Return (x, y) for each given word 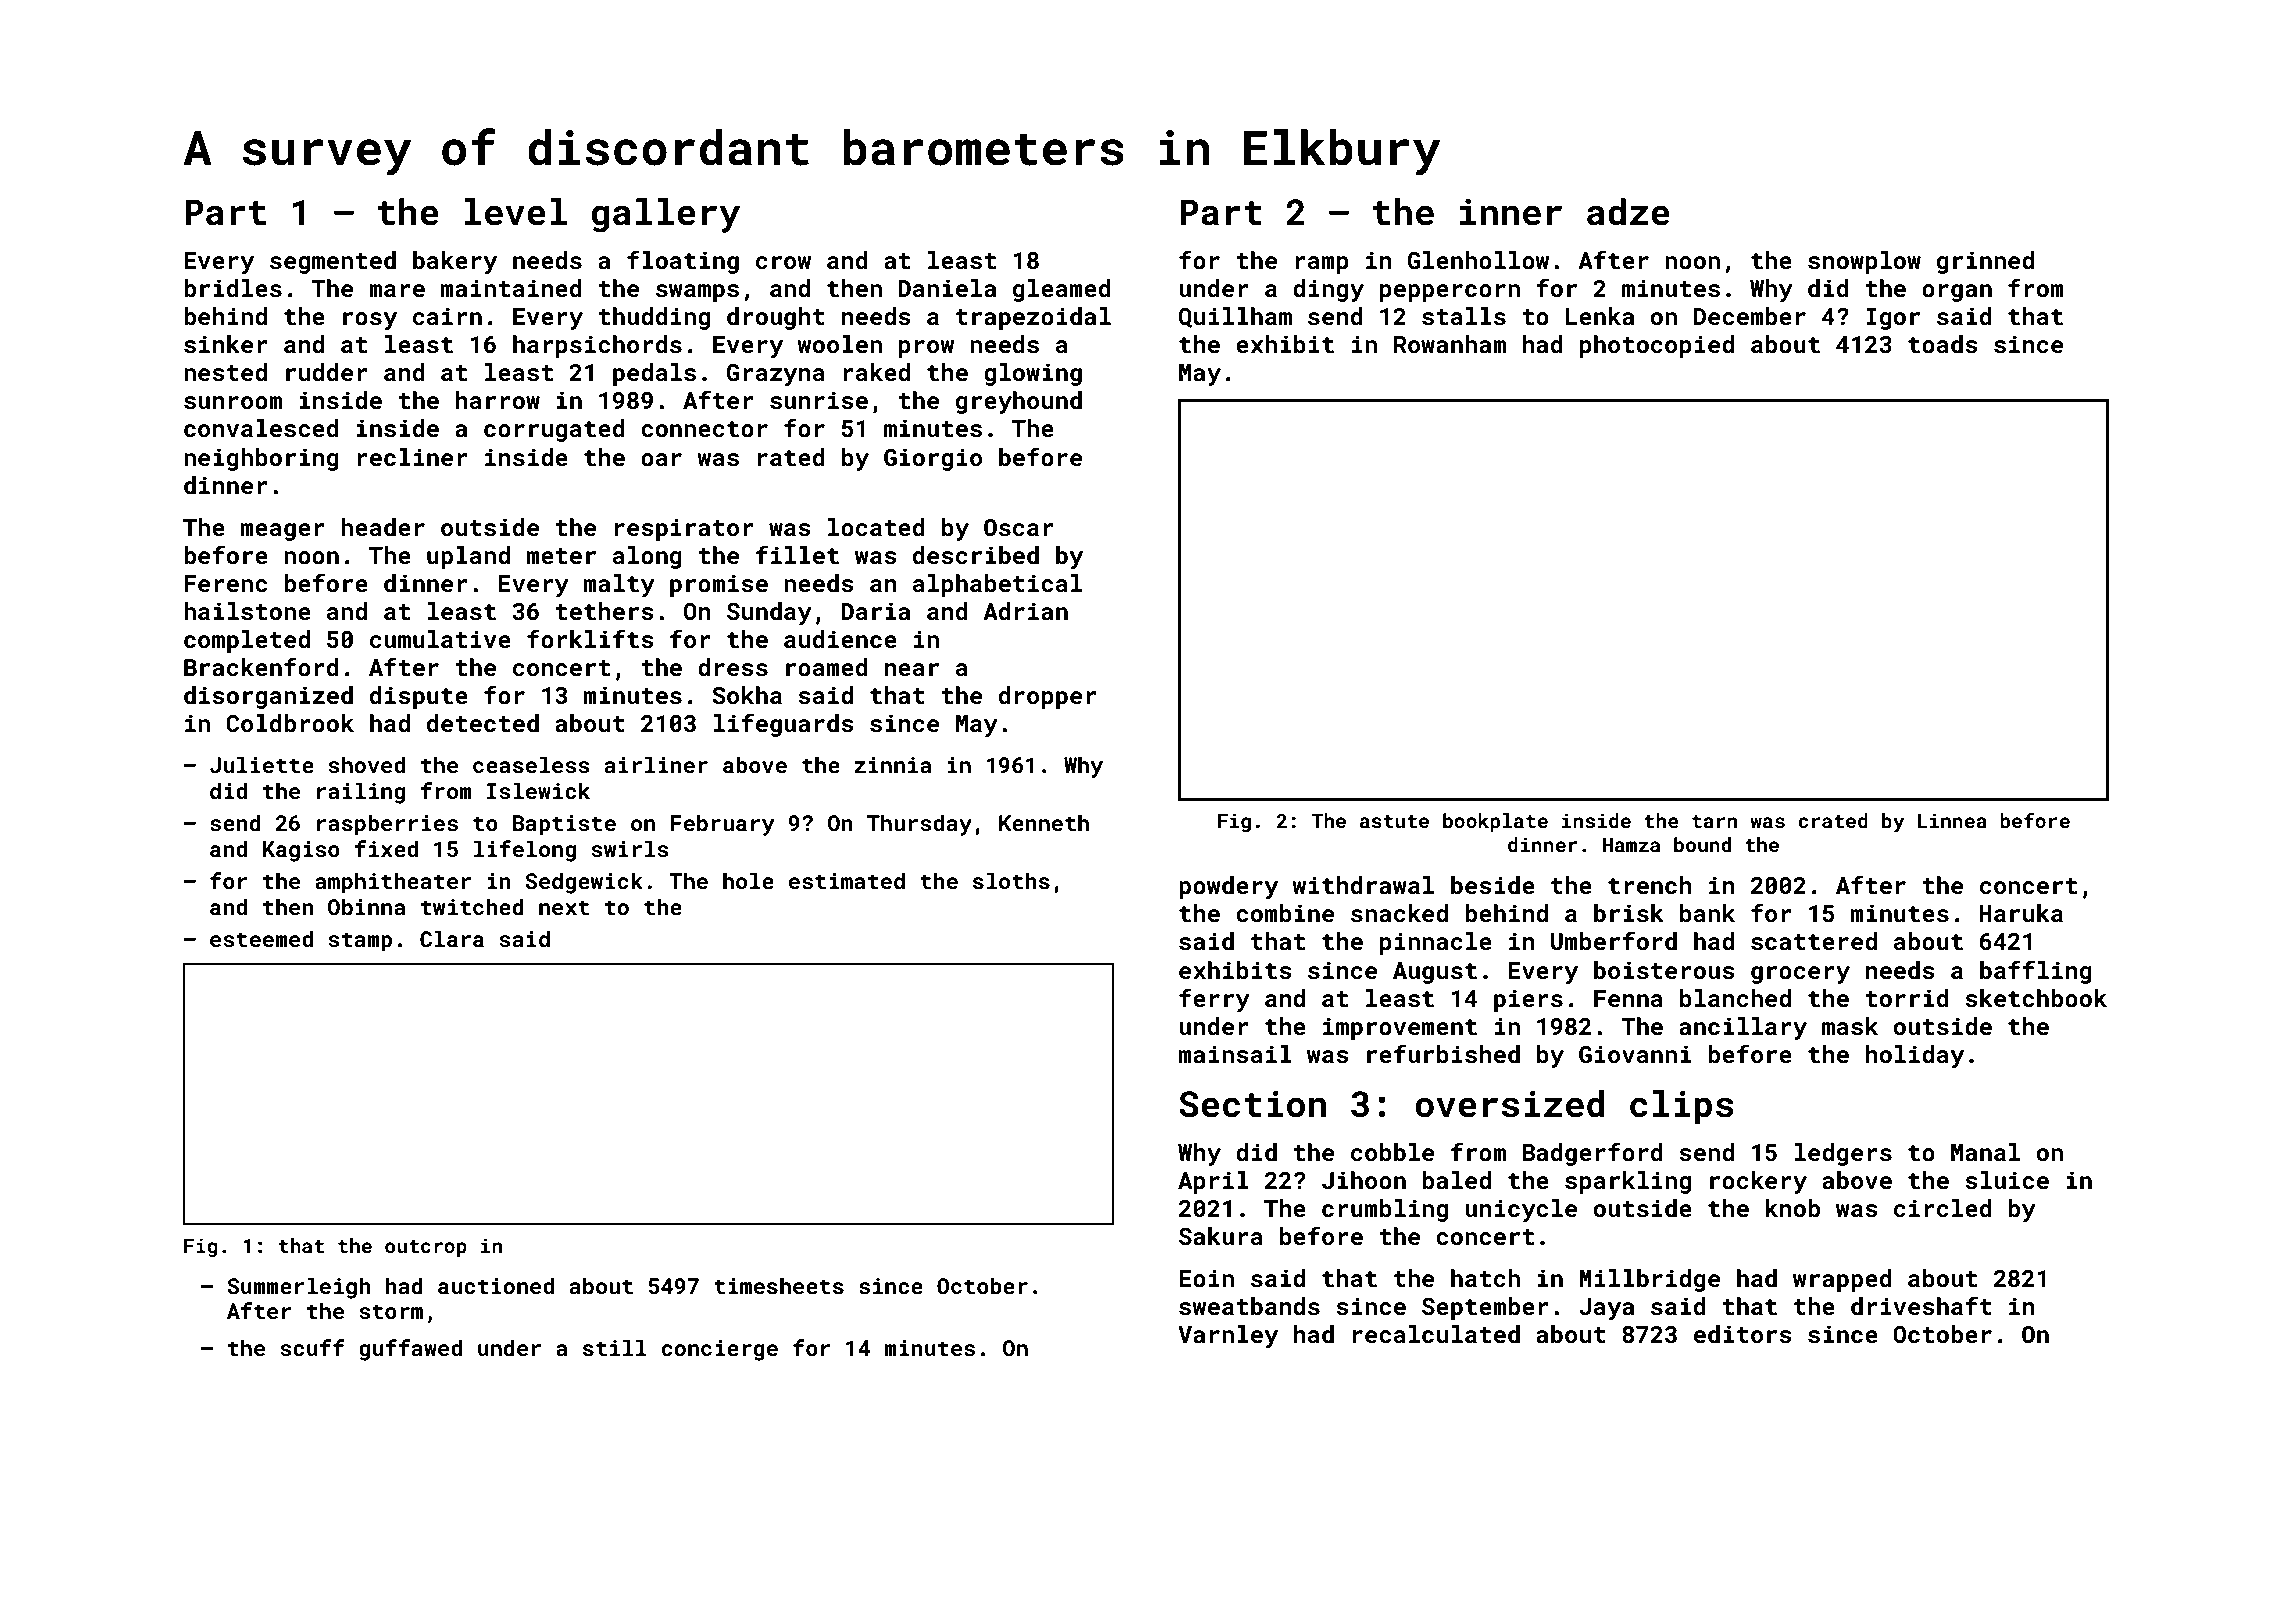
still (615, 1347)
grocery (1800, 975)
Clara (452, 938)
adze (1628, 212)
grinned (1985, 262)
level (515, 212)
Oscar (1019, 528)
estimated (847, 880)
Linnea (1951, 820)
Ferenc (225, 584)
